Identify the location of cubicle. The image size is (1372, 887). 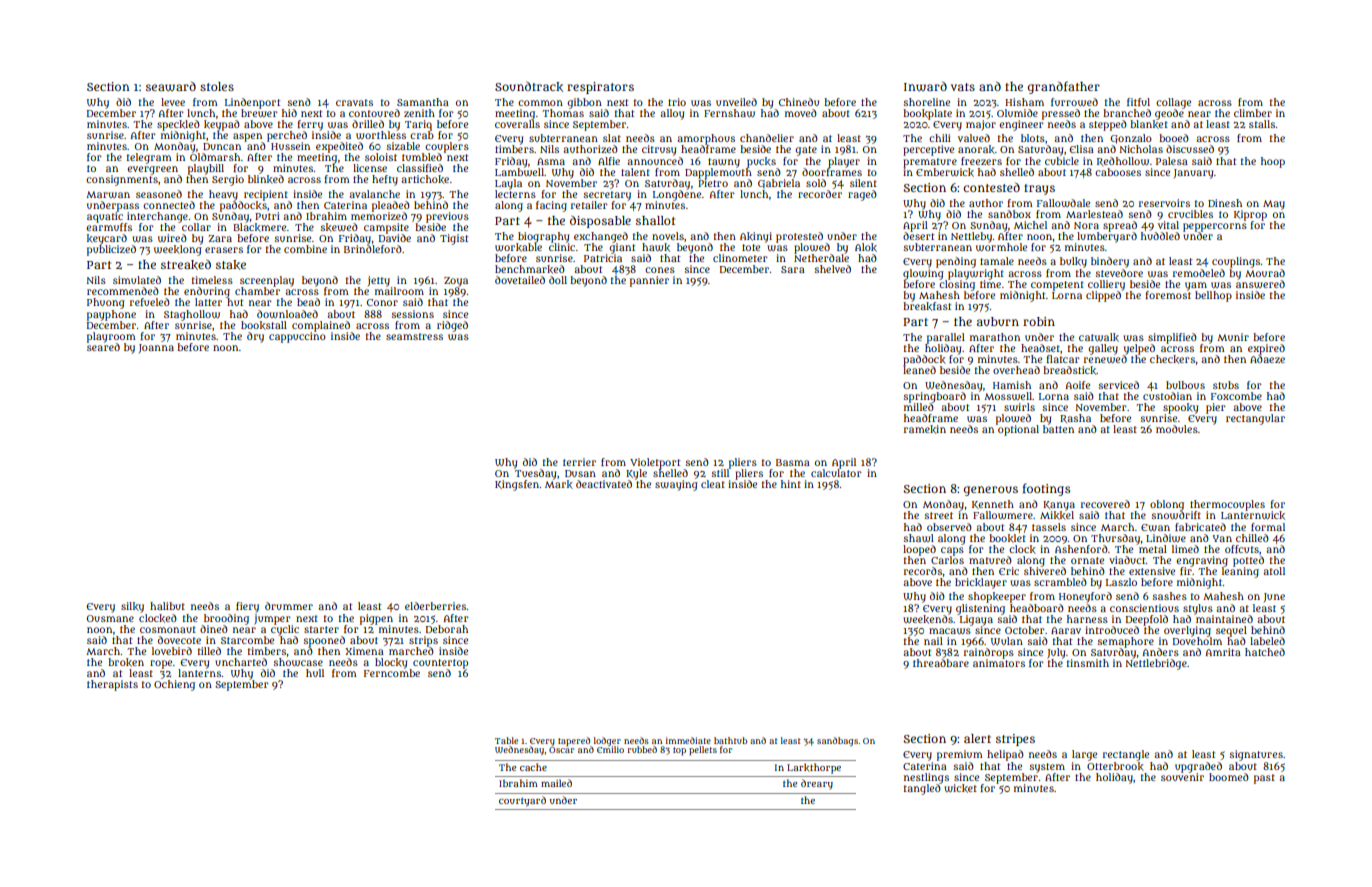
(1062, 161).
